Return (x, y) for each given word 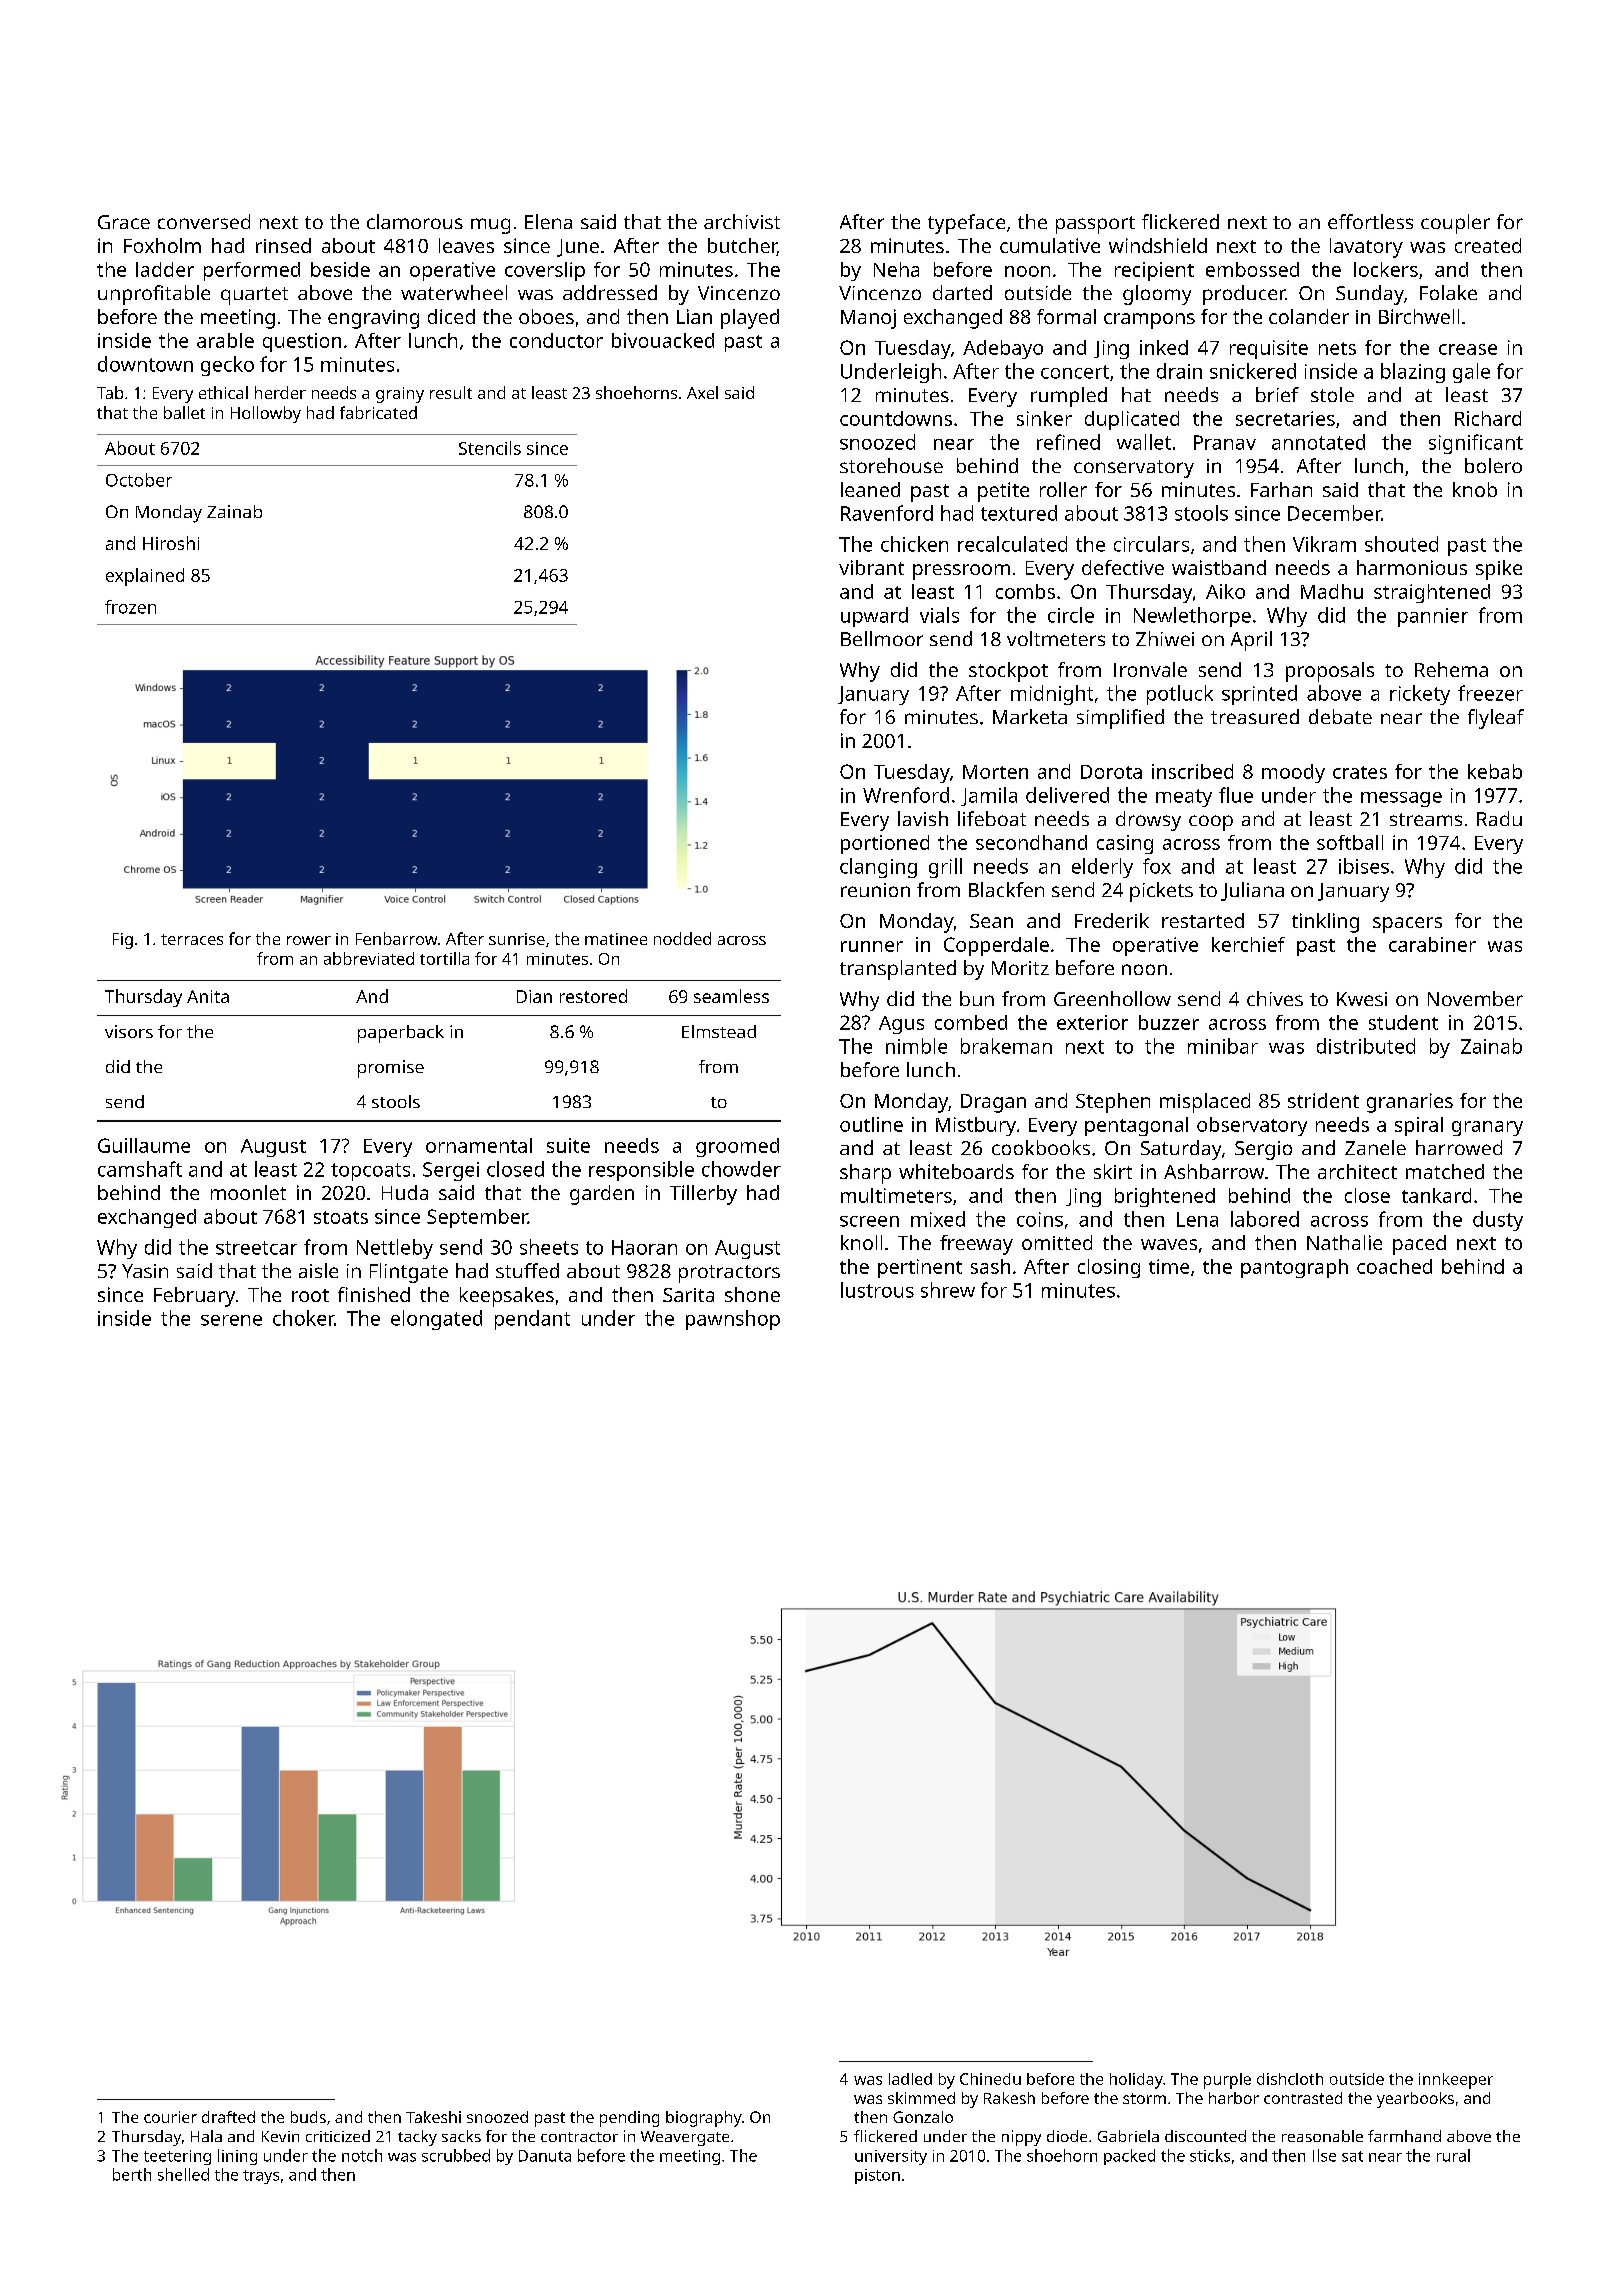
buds (308, 2117)
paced (1419, 1245)
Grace (124, 222)
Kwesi (1362, 999)
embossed (1252, 269)
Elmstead (719, 1031)
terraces (192, 939)
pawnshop (733, 1320)
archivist (742, 221)
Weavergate (685, 2138)
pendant (532, 1320)
